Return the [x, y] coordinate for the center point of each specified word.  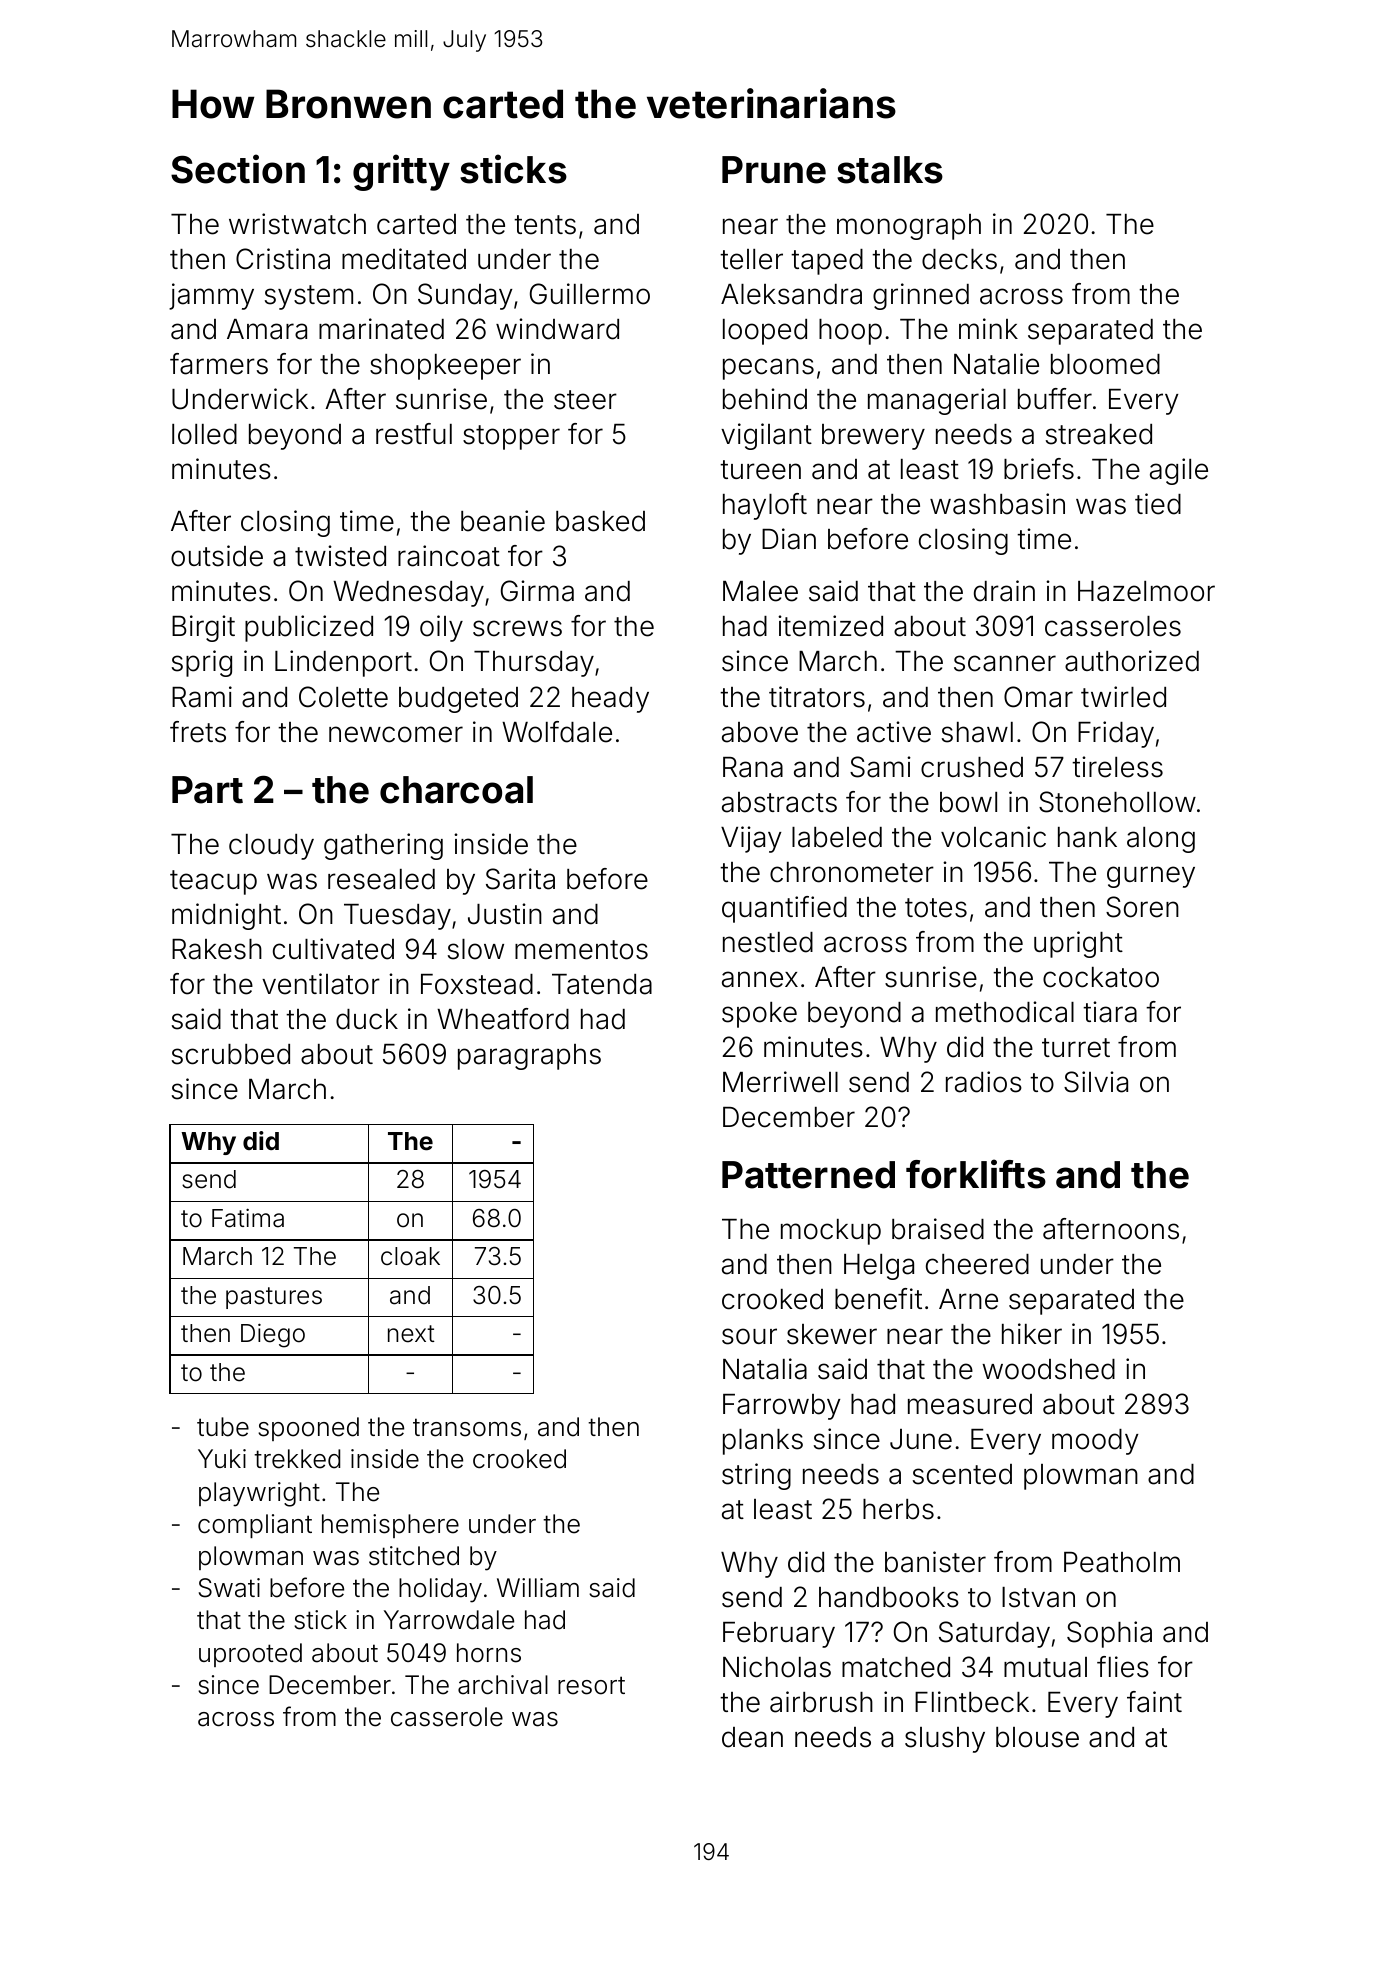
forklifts [976, 1174]
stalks [890, 170]
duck [367, 1019]
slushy [945, 1740]
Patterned [808, 1175]
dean [752, 1737]
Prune [774, 170]
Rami [202, 697]
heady [610, 700]
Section [238, 169]
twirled [1123, 697]
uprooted [250, 1655]
